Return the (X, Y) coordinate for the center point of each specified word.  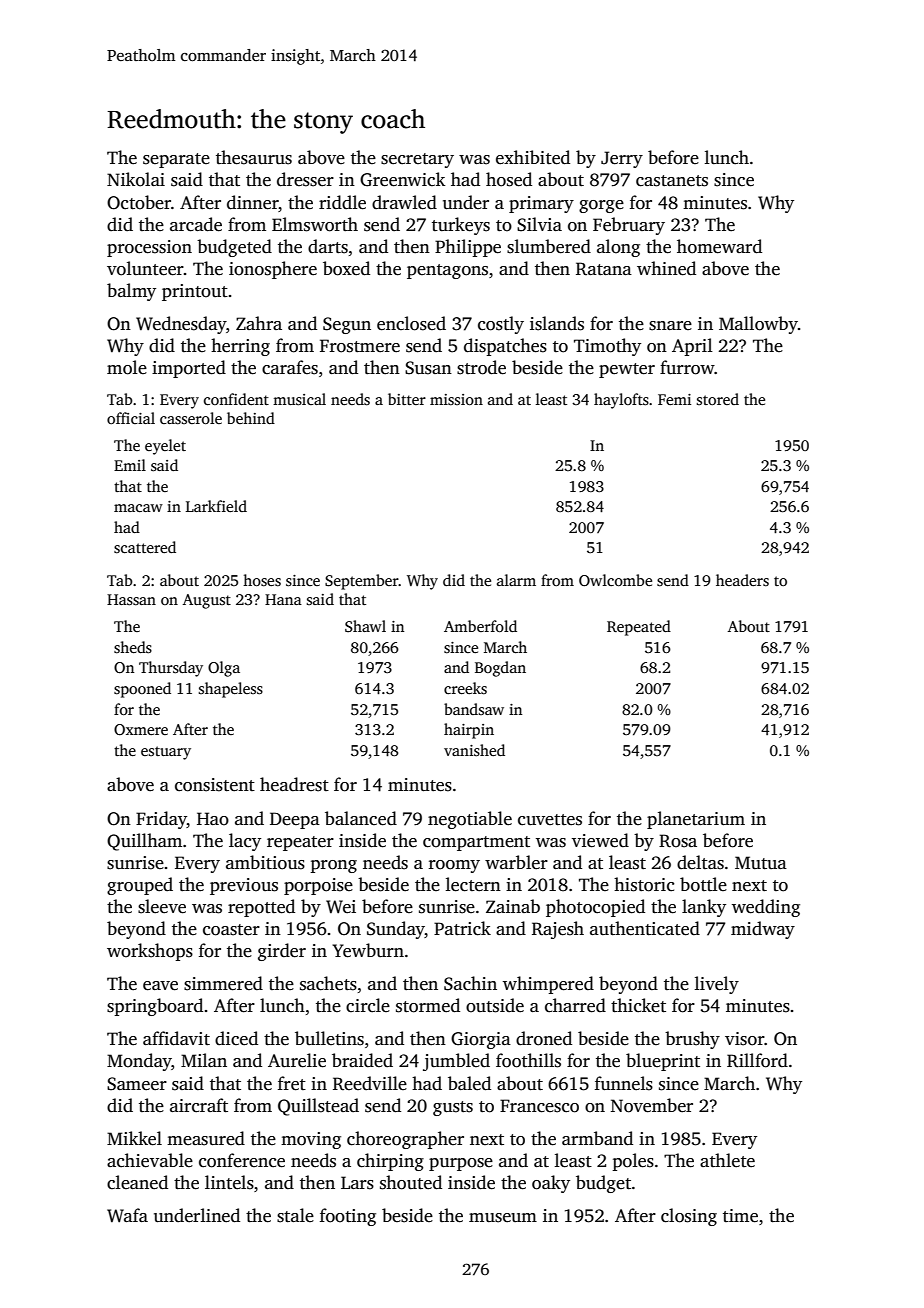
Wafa (127, 1215)
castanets (672, 181)
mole (127, 367)
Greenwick (403, 179)
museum (503, 1218)
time (740, 1216)
